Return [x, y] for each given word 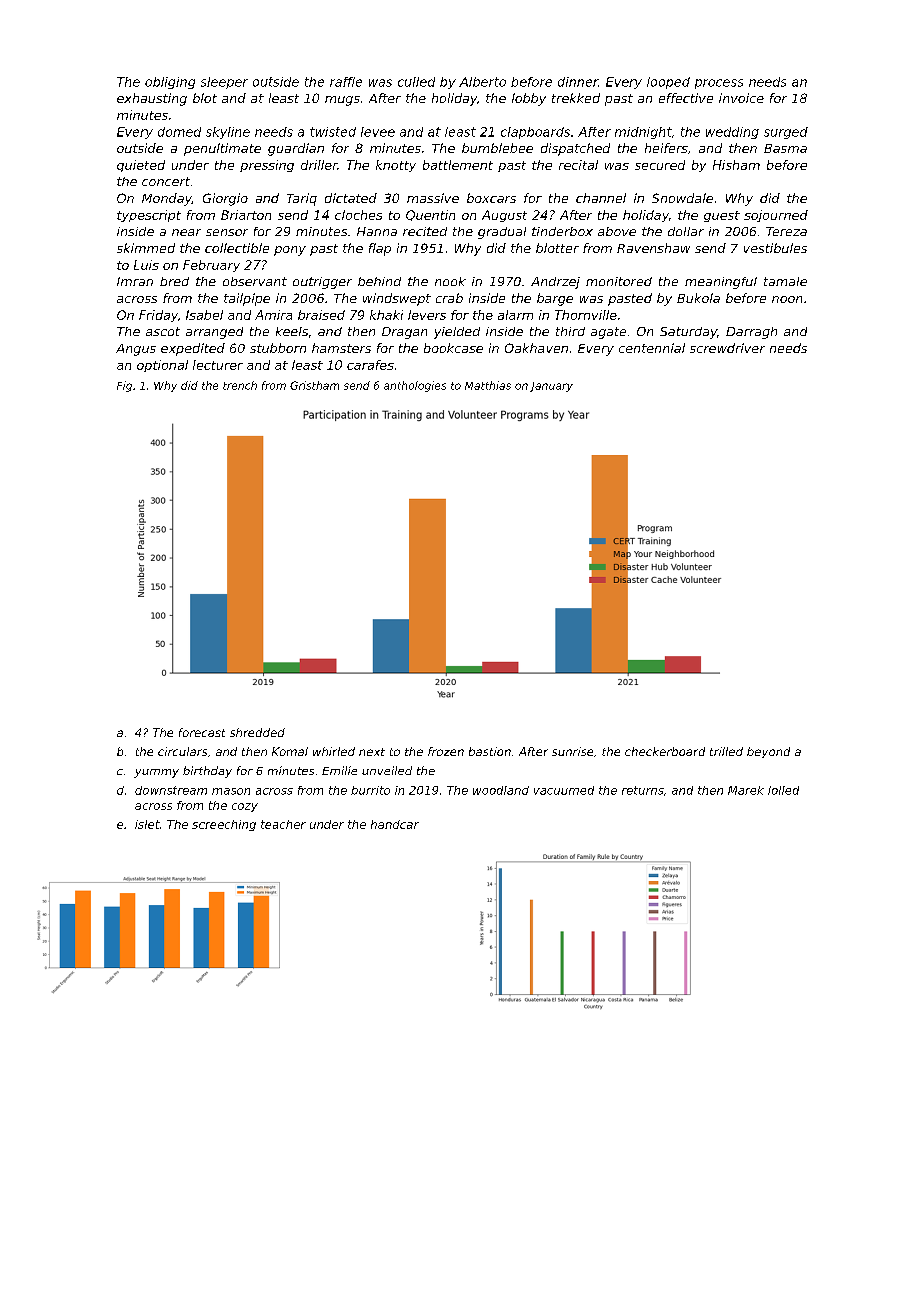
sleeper [224, 83]
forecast [202, 732]
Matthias [488, 385]
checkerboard [665, 751]
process [719, 84]
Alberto [482, 82]
